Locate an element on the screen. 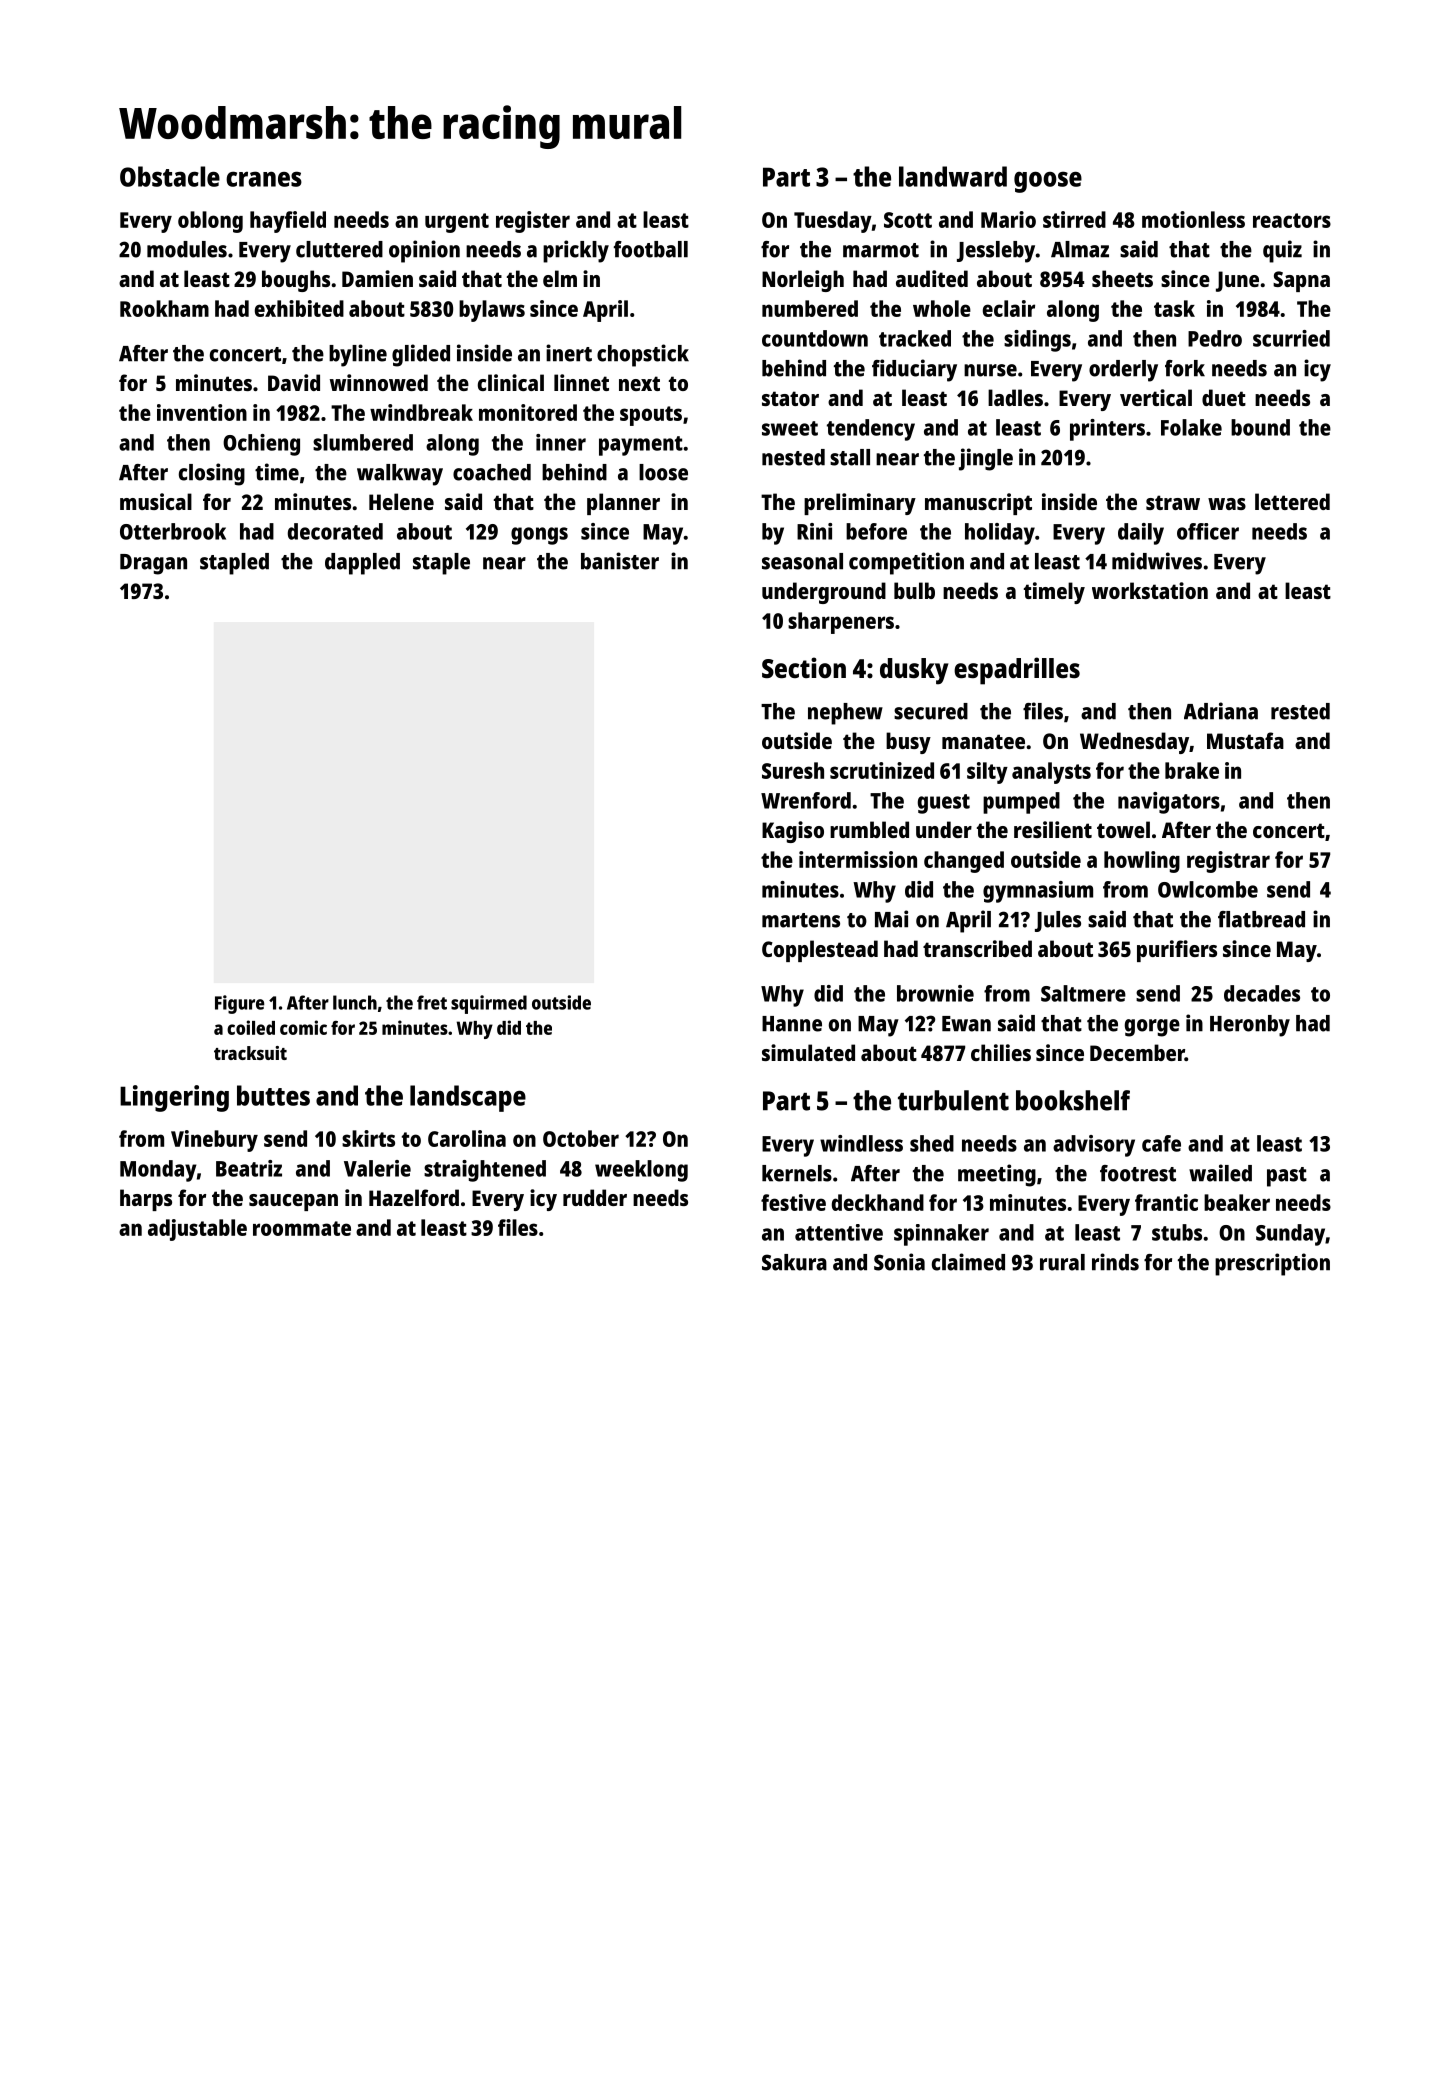  sharpeners is located at coordinates (841, 623).
